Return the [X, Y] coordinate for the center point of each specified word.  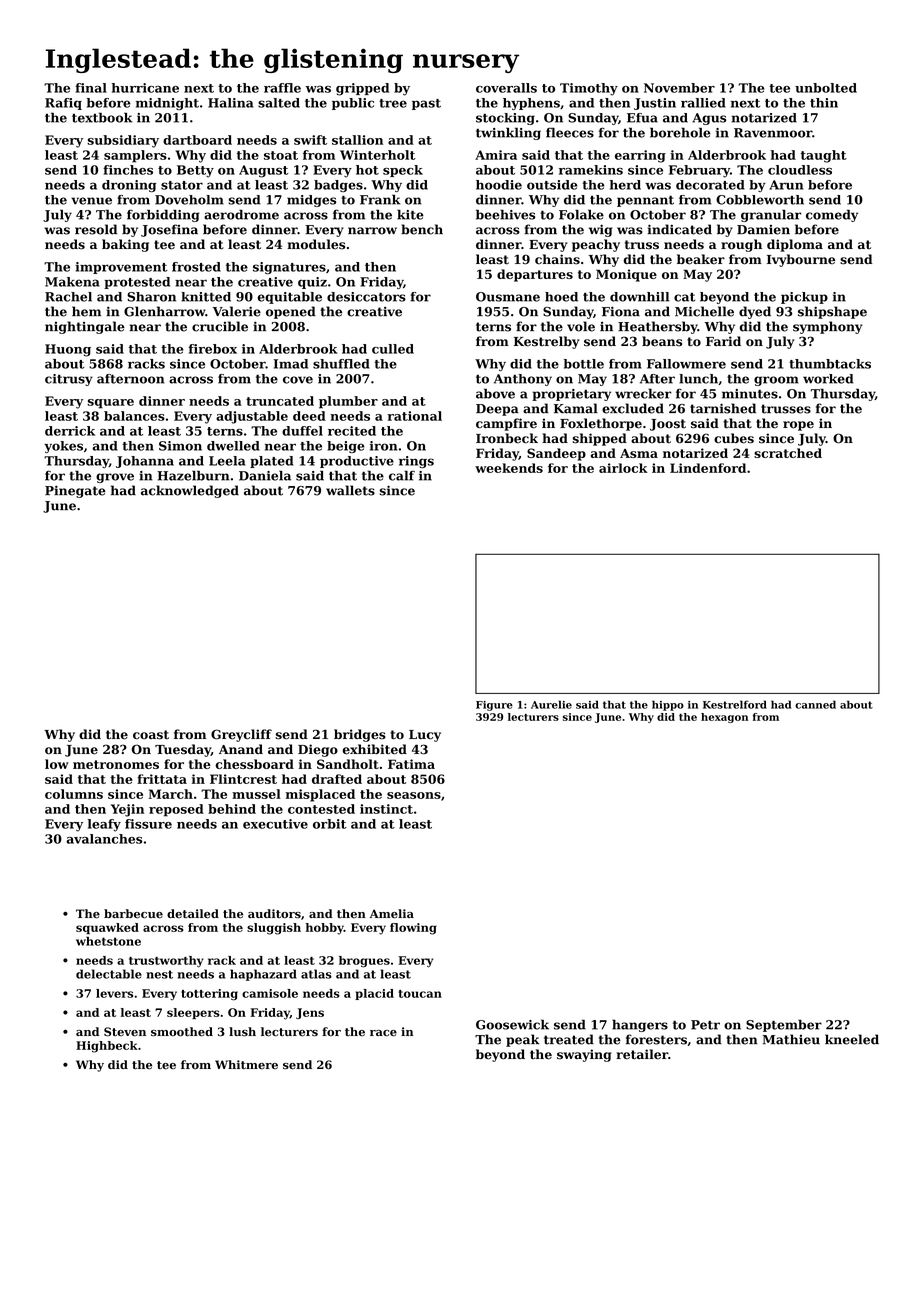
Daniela [265, 476]
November [679, 88]
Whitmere [246, 1065]
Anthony [523, 380]
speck [403, 171]
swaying [584, 1055]
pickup [804, 298]
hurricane [145, 88]
